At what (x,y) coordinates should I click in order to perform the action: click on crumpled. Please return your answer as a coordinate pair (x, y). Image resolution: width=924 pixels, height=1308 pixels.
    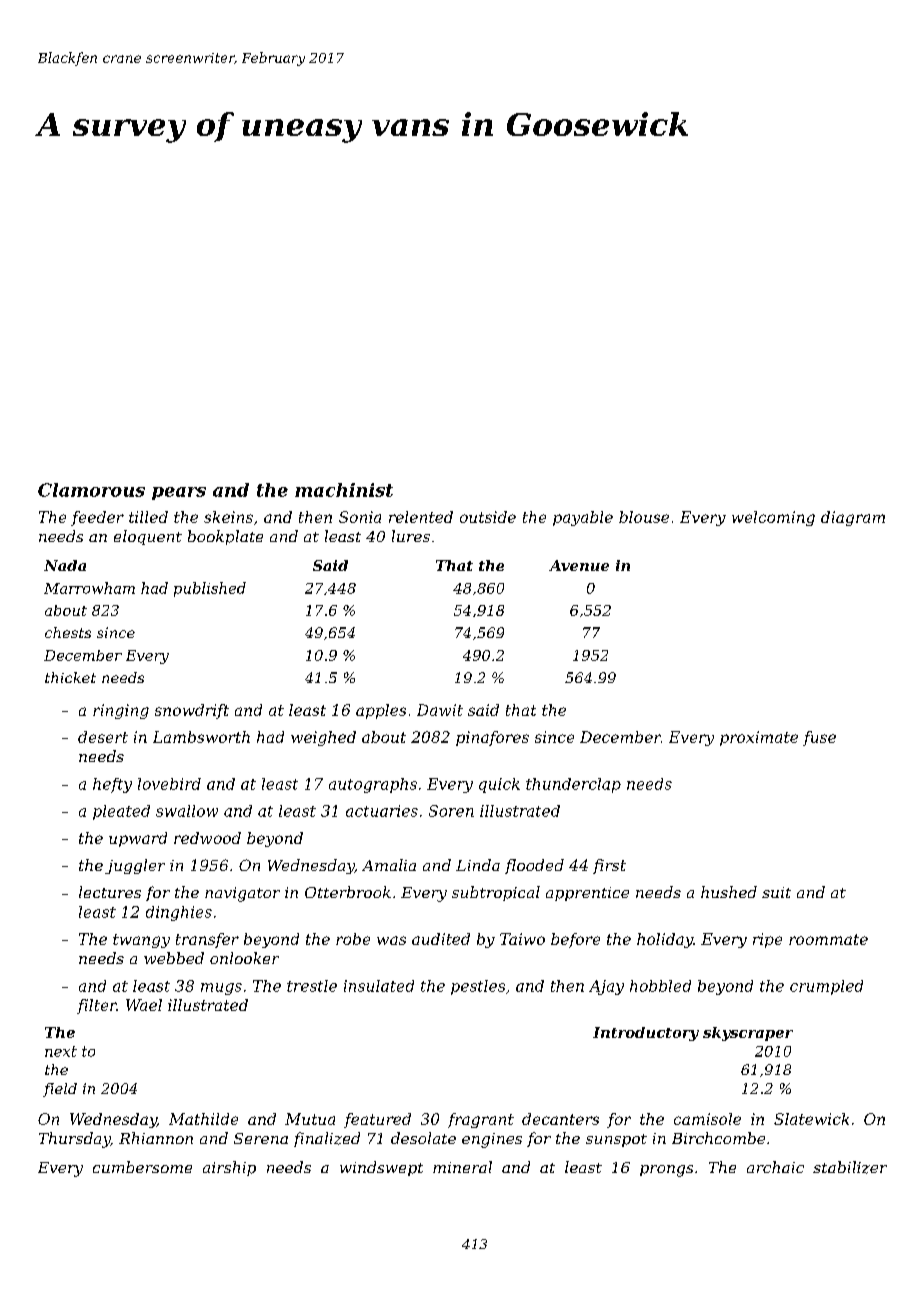
    Looking at the image, I should click on (826, 987).
